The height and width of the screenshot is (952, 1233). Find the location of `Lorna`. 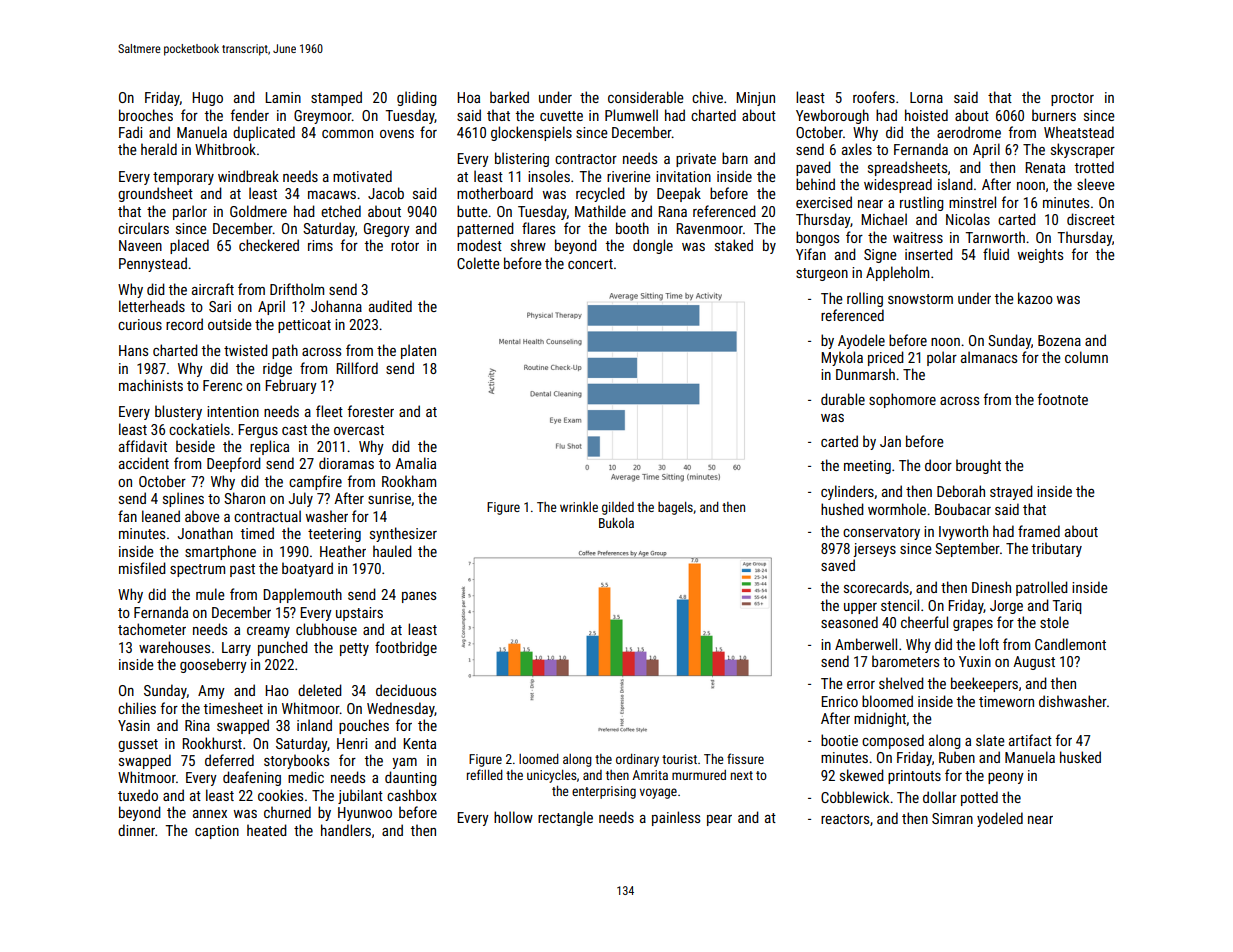

Lorna is located at coordinates (926, 97).
